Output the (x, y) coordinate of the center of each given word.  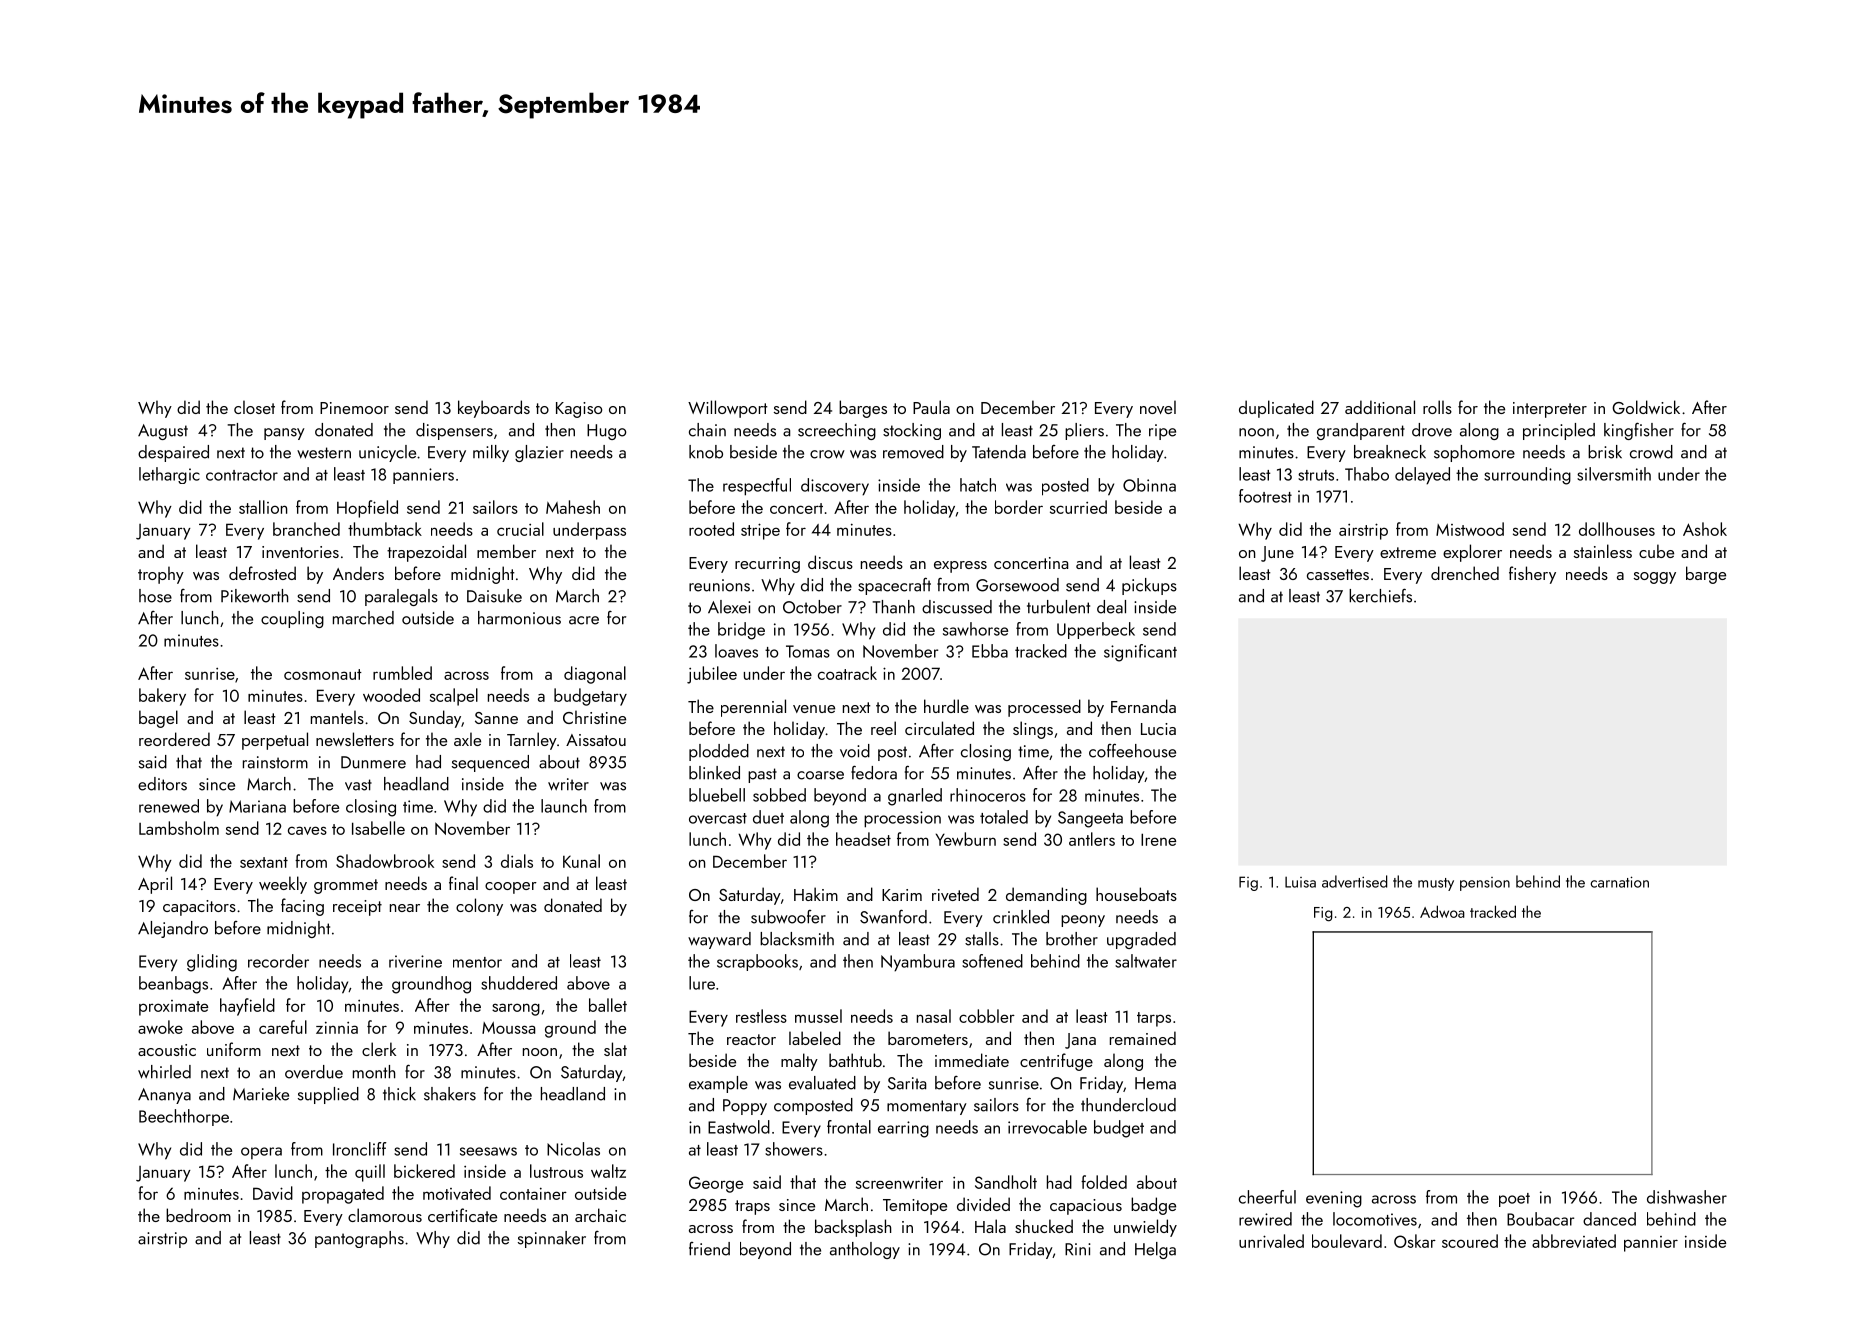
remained (1143, 1038)
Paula (931, 407)
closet (254, 407)
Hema (1155, 1083)
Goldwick (1646, 407)
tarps (1154, 1019)
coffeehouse (1132, 750)
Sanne (496, 718)
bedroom (198, 1215)
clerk (379, 1049)
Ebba (990, 651)
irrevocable (1047, 1127)
